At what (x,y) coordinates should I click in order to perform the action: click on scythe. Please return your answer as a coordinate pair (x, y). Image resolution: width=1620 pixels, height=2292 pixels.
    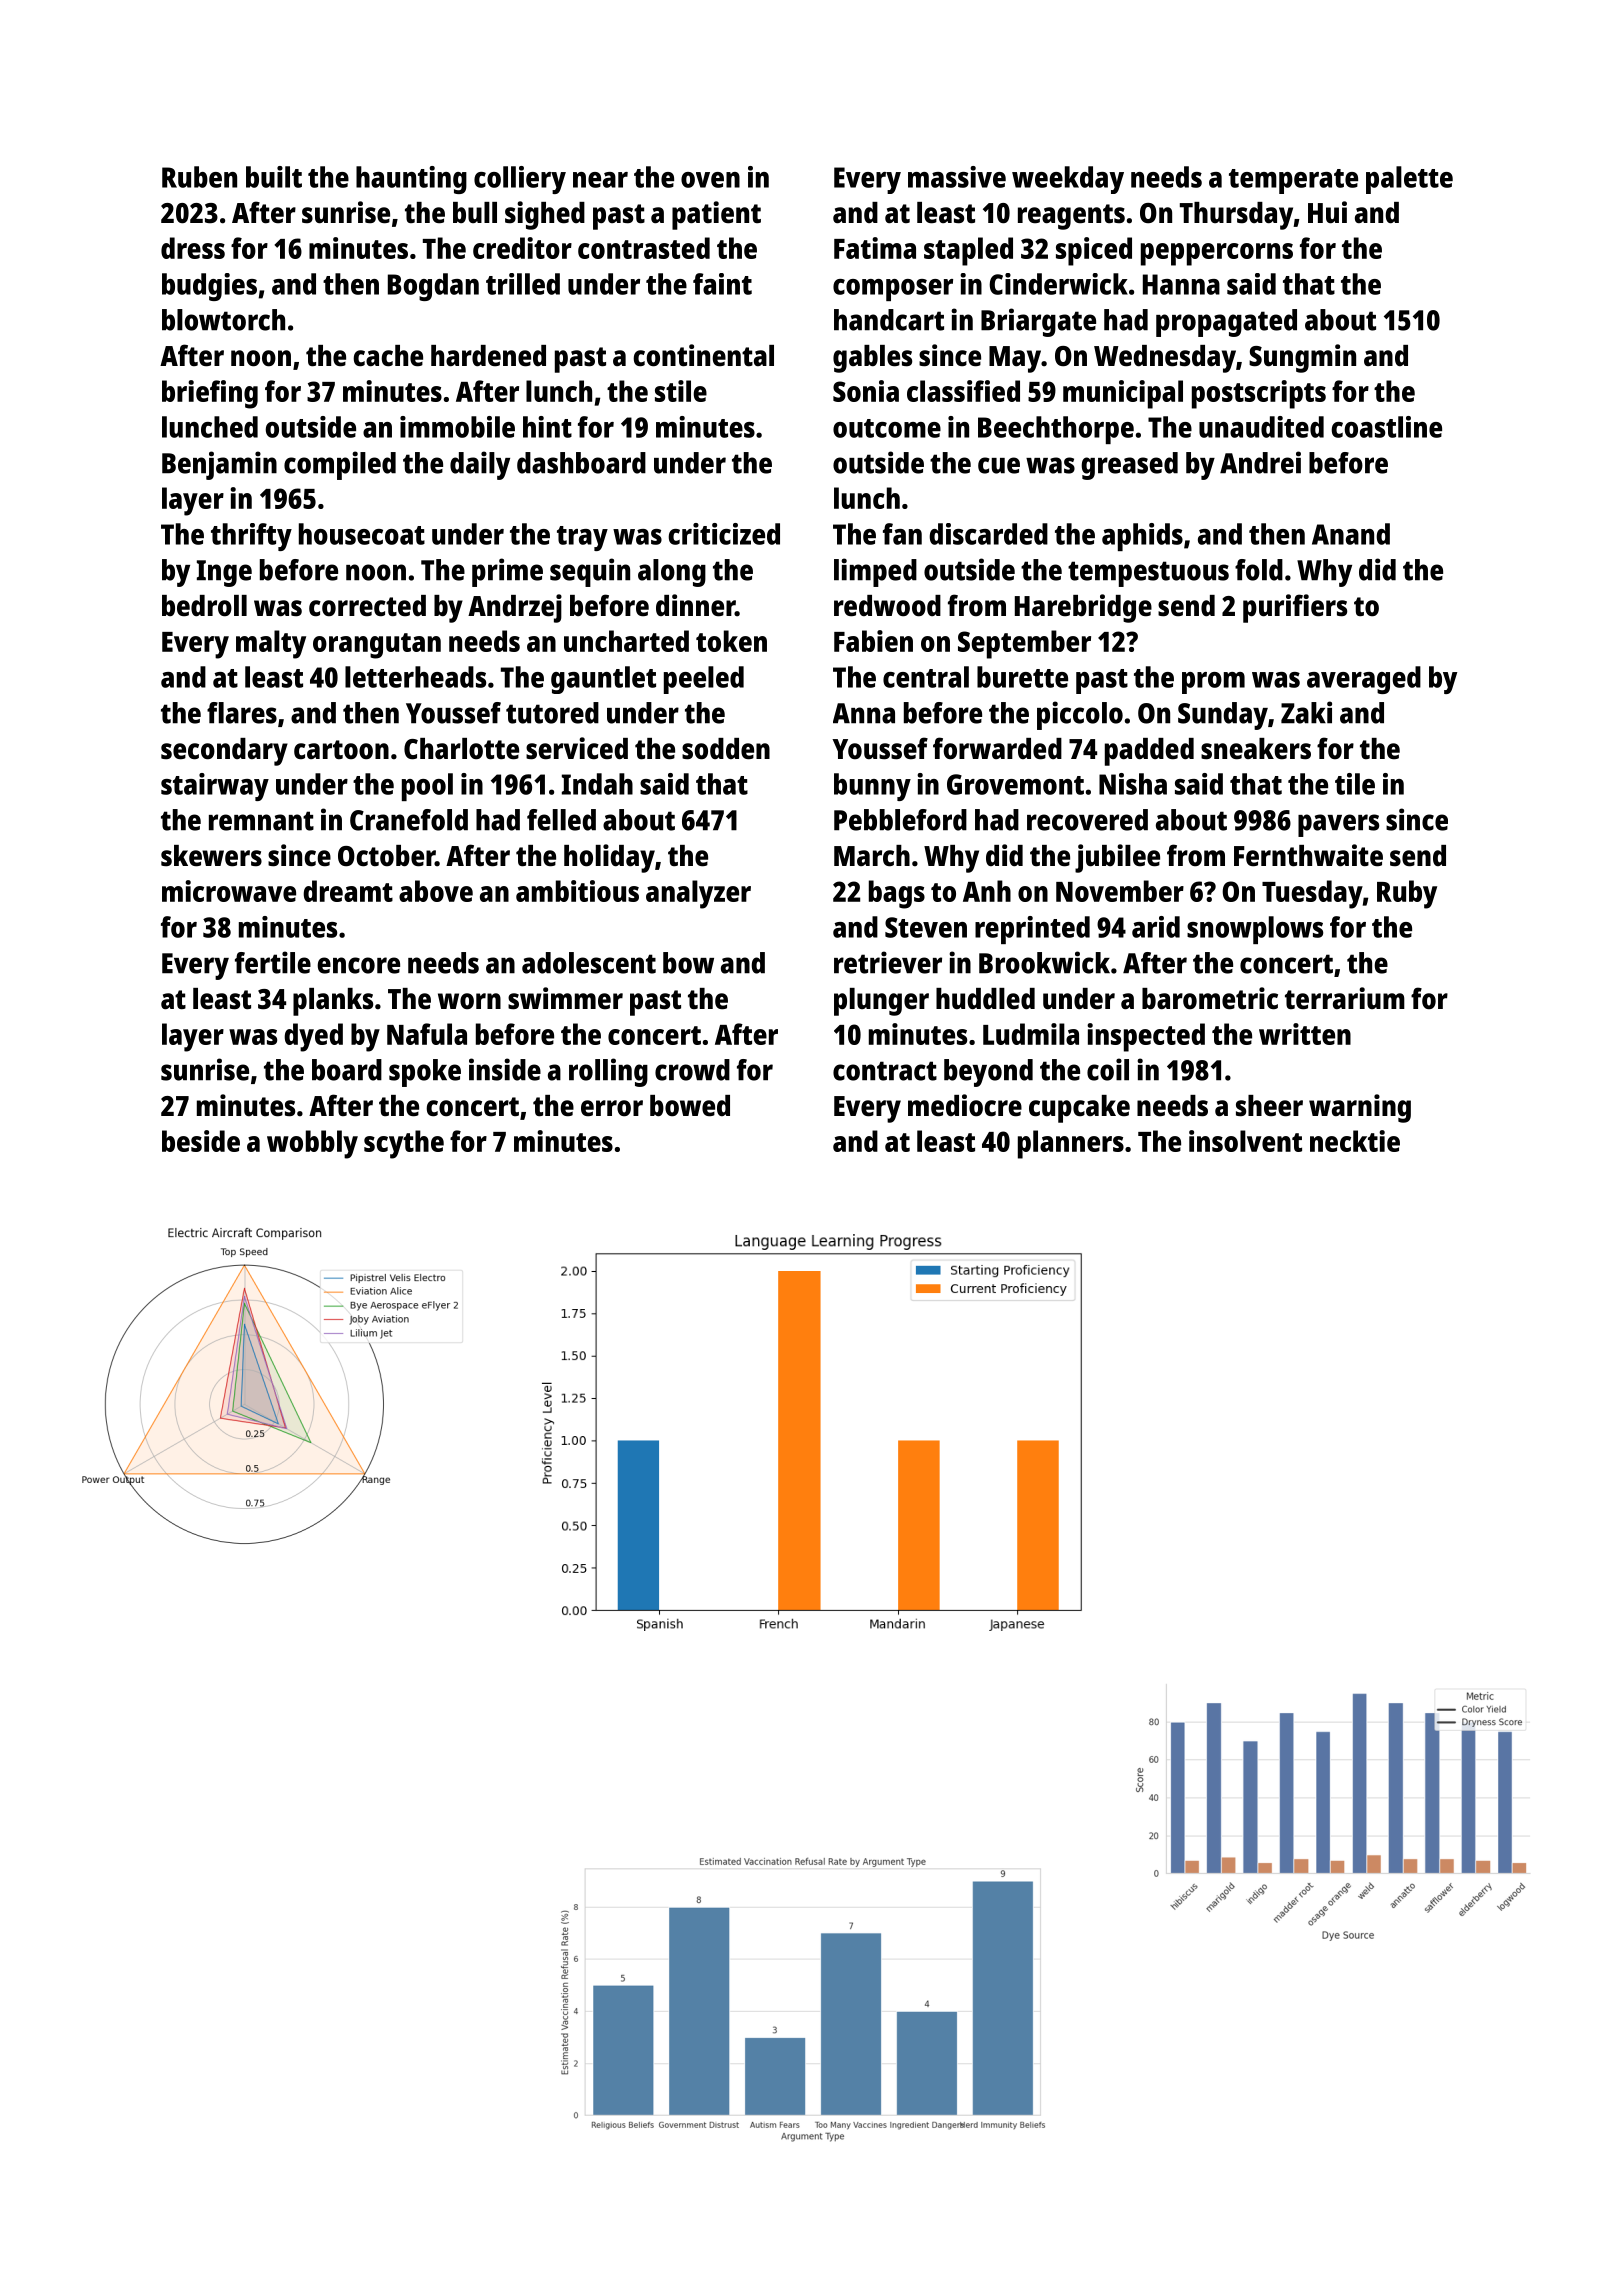
    Looking at the image, I should click on (404, 1144).
